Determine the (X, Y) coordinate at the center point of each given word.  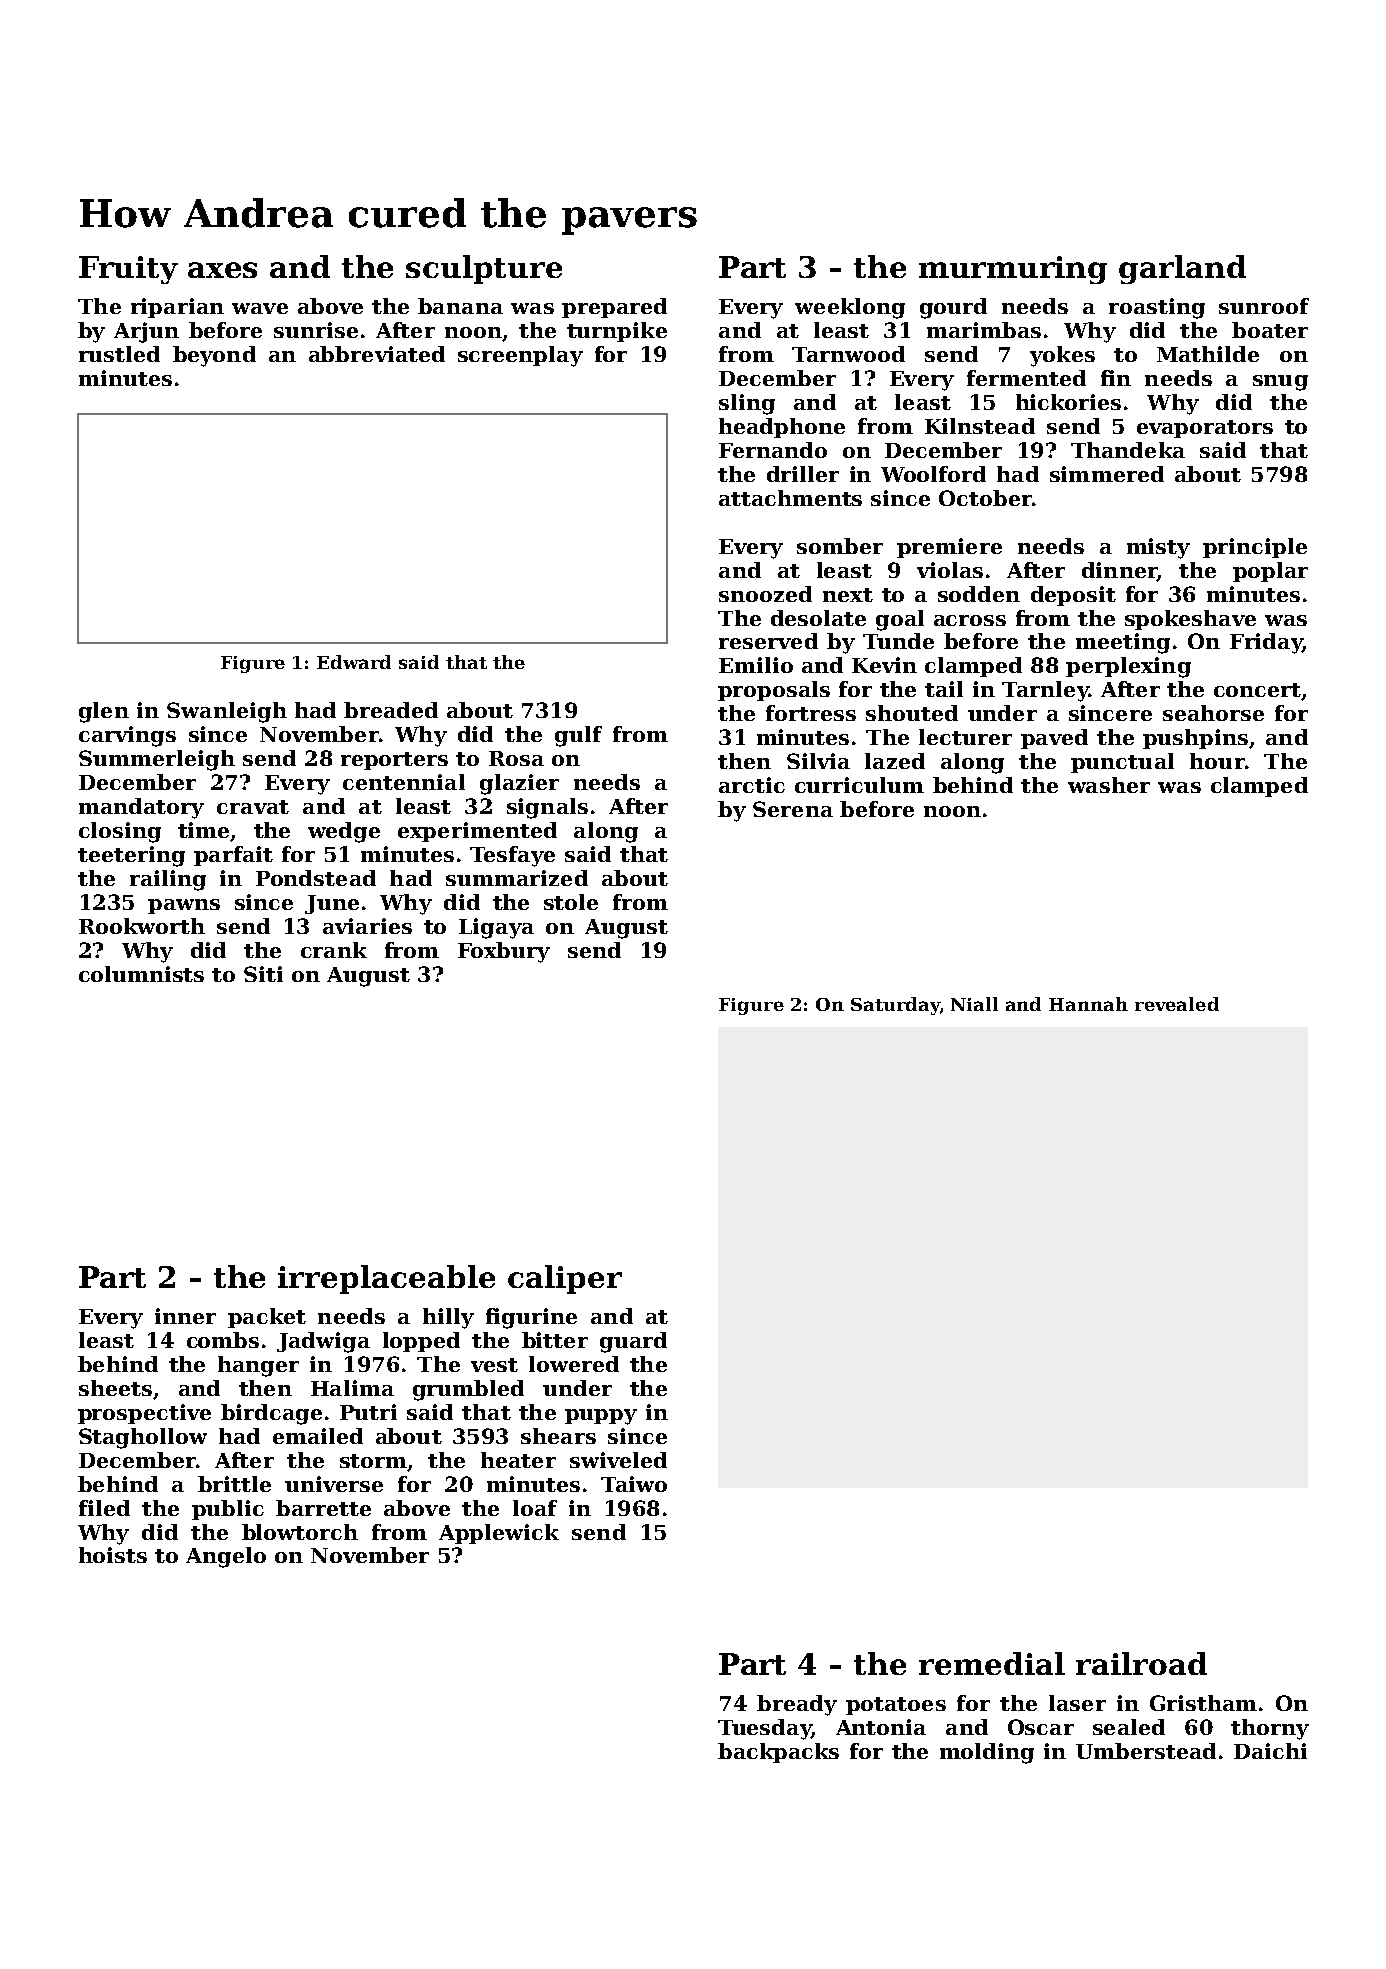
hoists (113, 1555)
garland (1182, 269)
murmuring (1013, 270)
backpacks (778, 1753)
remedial (992, 1663)
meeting (1123, 643)
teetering (131, 856)
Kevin (884, 665)
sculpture (484, 269)
